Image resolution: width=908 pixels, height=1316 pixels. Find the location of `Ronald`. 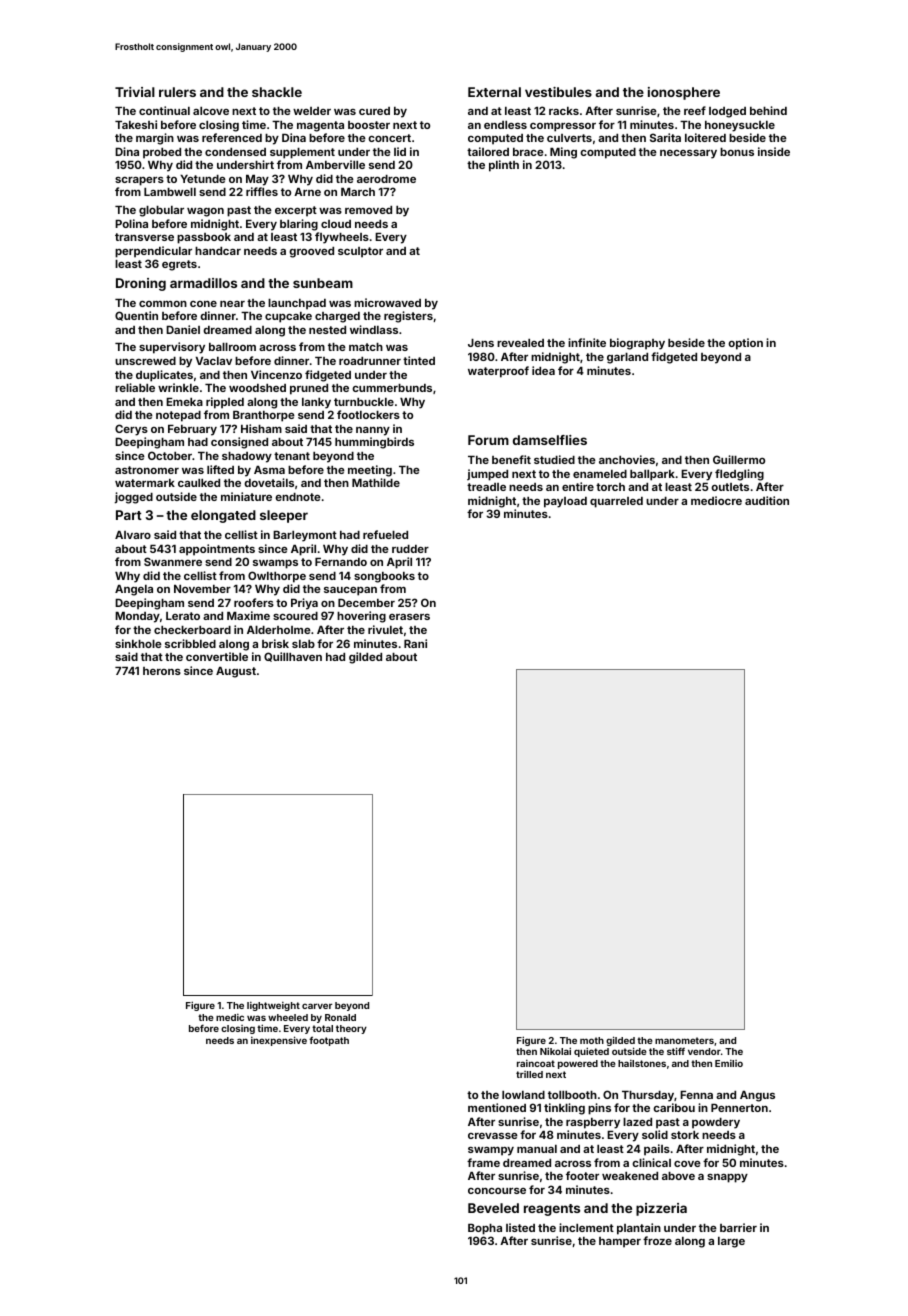

Ronald is located at coordinates (340, 1017).
